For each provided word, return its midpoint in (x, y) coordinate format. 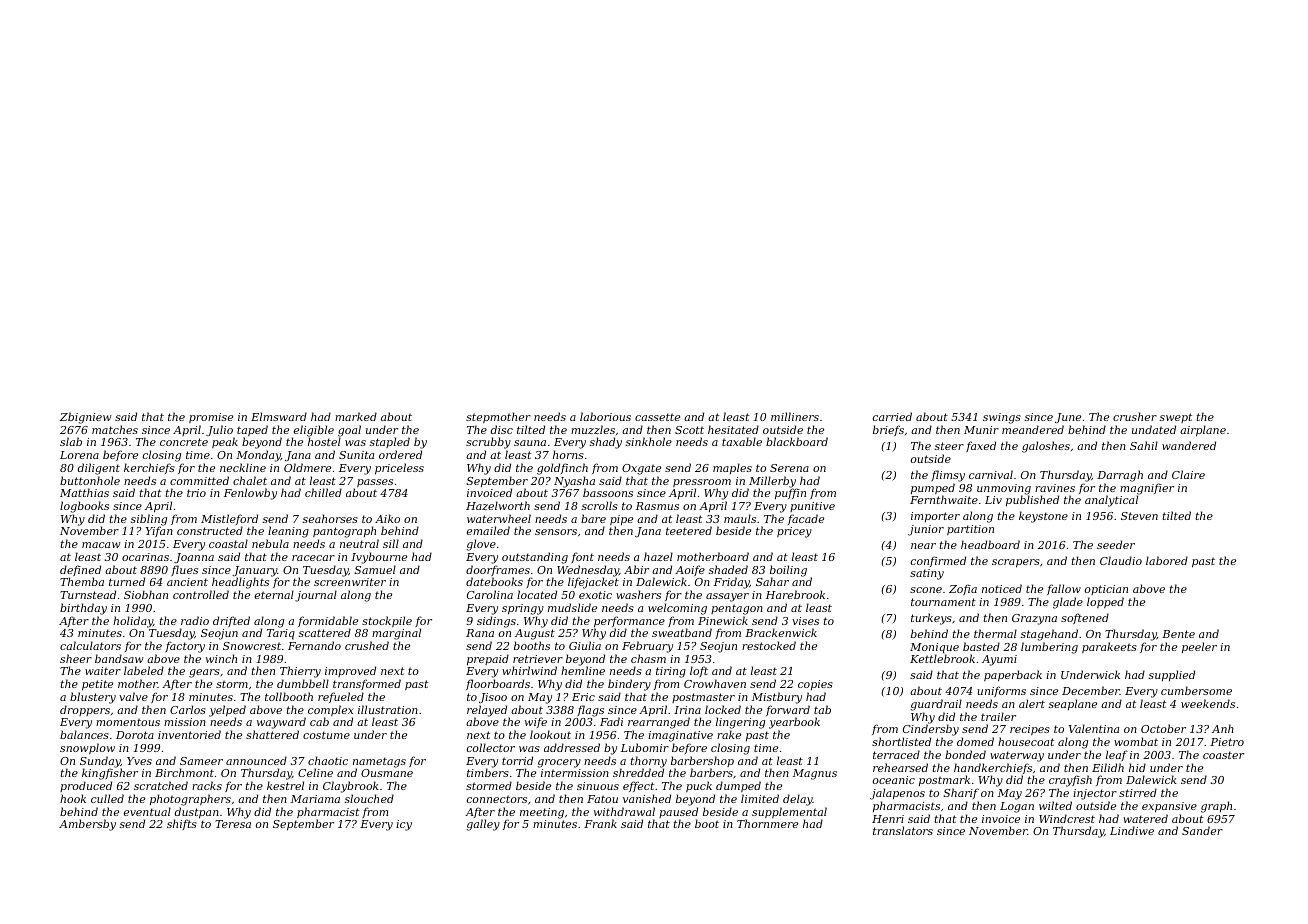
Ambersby (87, 825)
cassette (657, 417)
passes (375, 483)
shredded (638, 773)
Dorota (135, 735)
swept (1176, 418)
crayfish (1070, 781)
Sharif (961, 793)
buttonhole (90, 480)
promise (211, 418)
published (1032, 500)
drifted (231, 621)
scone (926, 590)
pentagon (737, 609)
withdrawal (624, 811)
